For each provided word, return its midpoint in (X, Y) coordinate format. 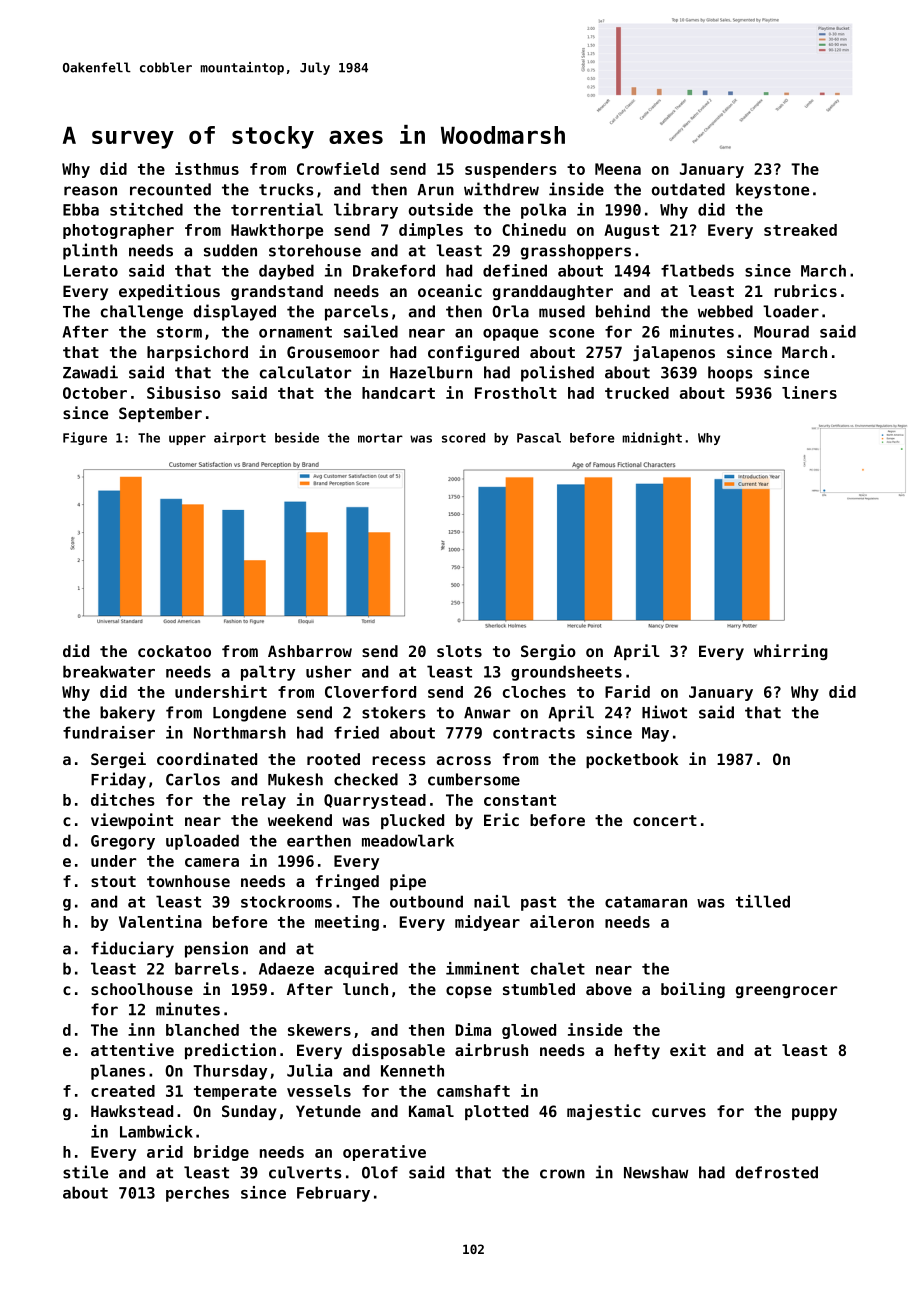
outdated (688, 189)
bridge (221, 1153)
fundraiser (109, 732)
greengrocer (786, 992)
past (538, 903)
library (366, 211)
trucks (286, 189)
